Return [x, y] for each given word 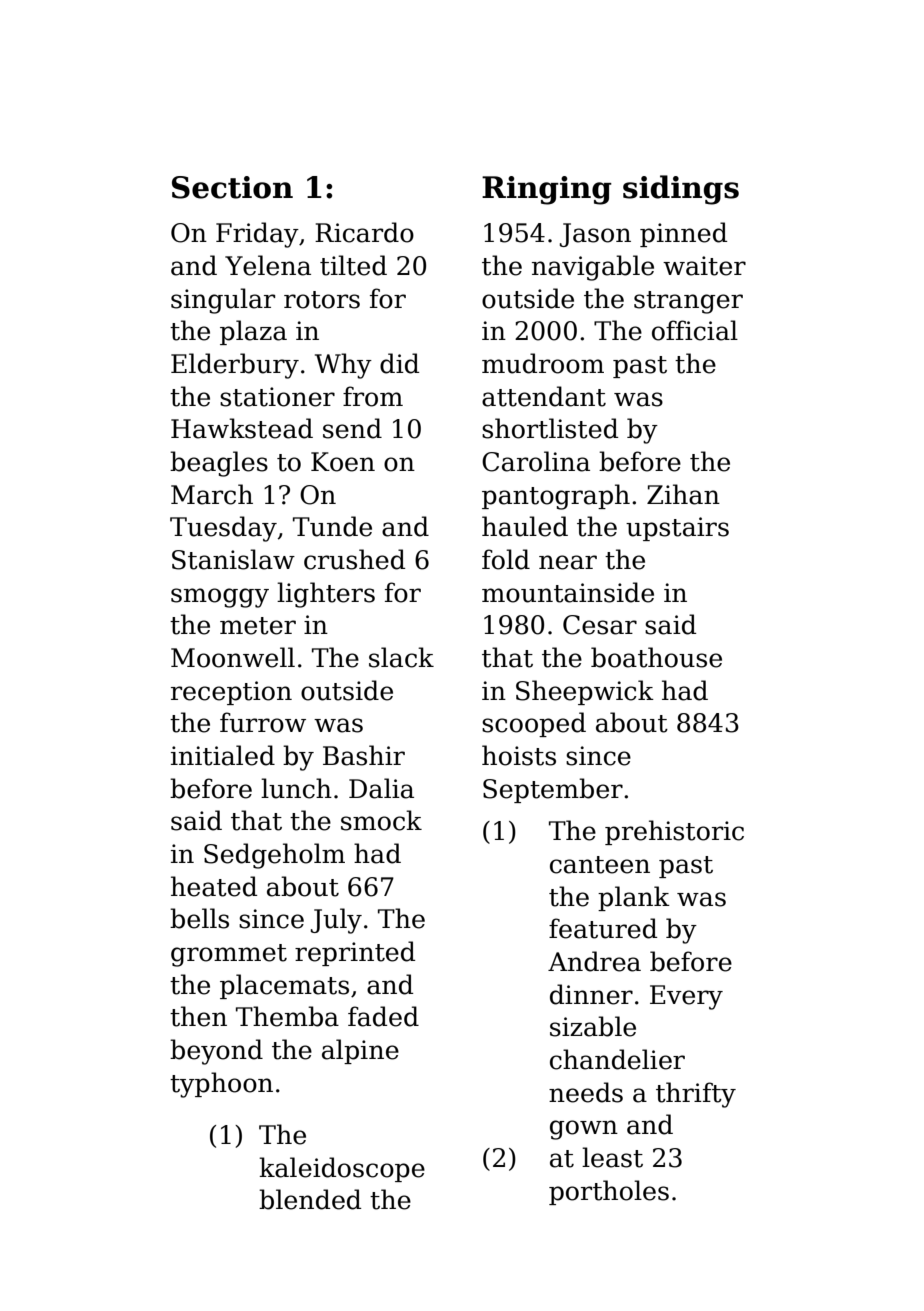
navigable [593, 268]
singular [223, 301]
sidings [681, 190]
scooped [534, 724]
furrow [263, 722]
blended [310, 1199]
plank [634, 898]
